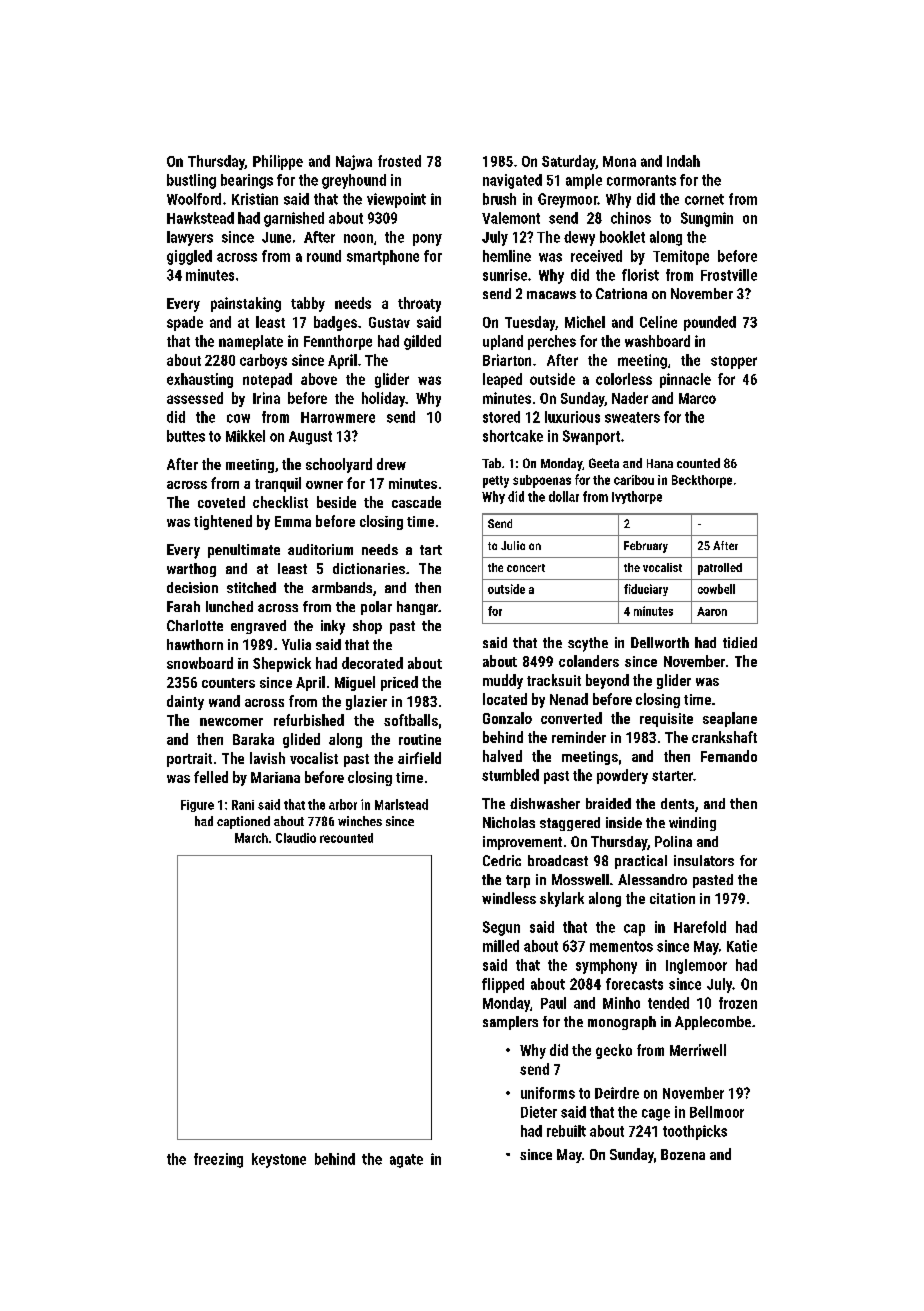 This screenshot has height=1311, width=924. Describe the element at coordinates (569, 162) in the screenshot. I see `Saturday` at that location.
